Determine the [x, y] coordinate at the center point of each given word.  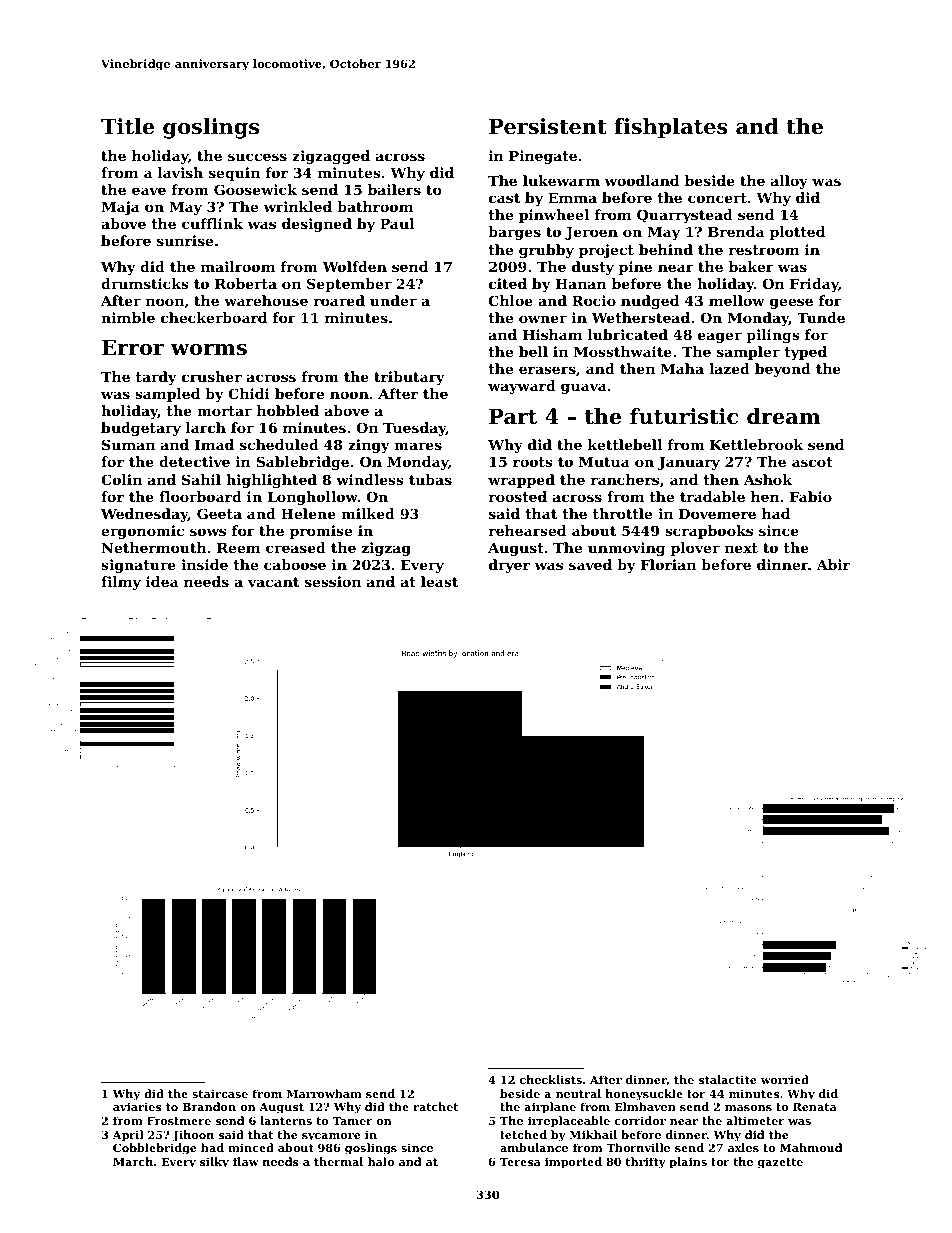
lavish [180, 172]
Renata [815, 1107]
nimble [128, 317]
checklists [551, 1079]
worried [785, 1079]
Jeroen [591, 233]
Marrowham [324, 1093]
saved [590, 564]
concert [717, 198]
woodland [642, 180]
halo [381, 1161]
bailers [394, 189]
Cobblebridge [154, 1149]
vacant [273, 582]
